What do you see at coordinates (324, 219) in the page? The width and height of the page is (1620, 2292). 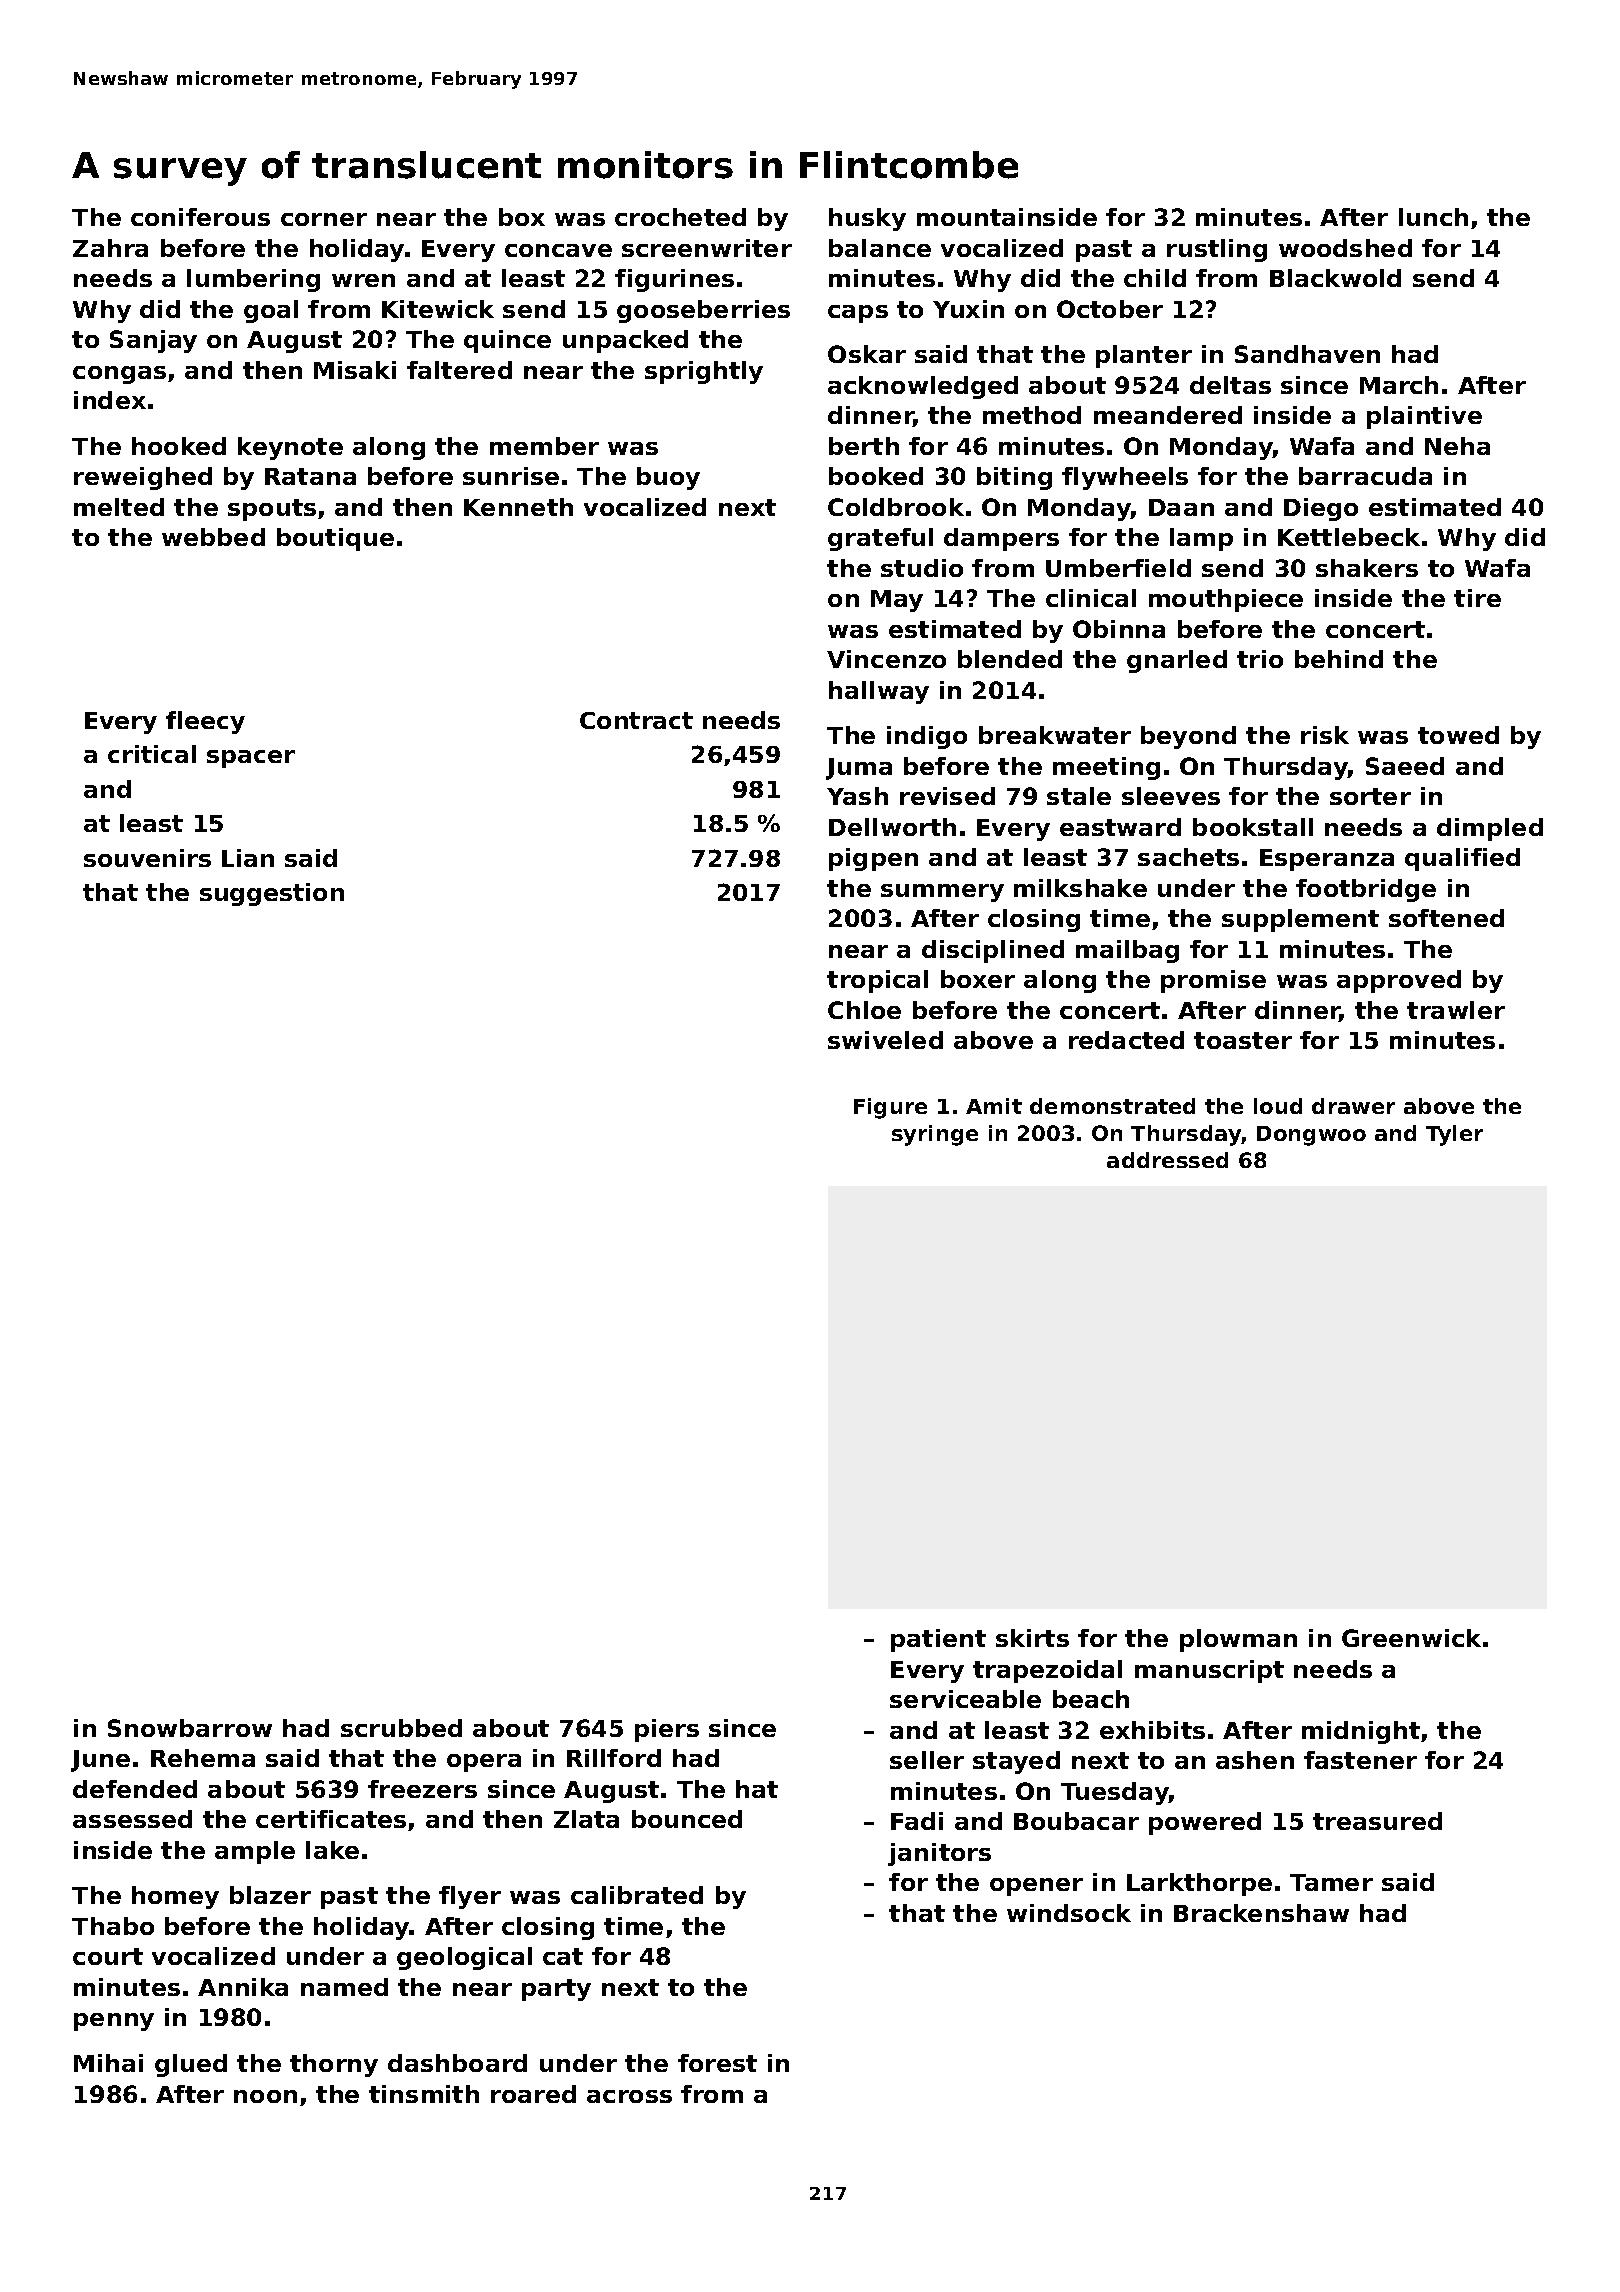 I see `corner` at bounding box center [324, 219].
